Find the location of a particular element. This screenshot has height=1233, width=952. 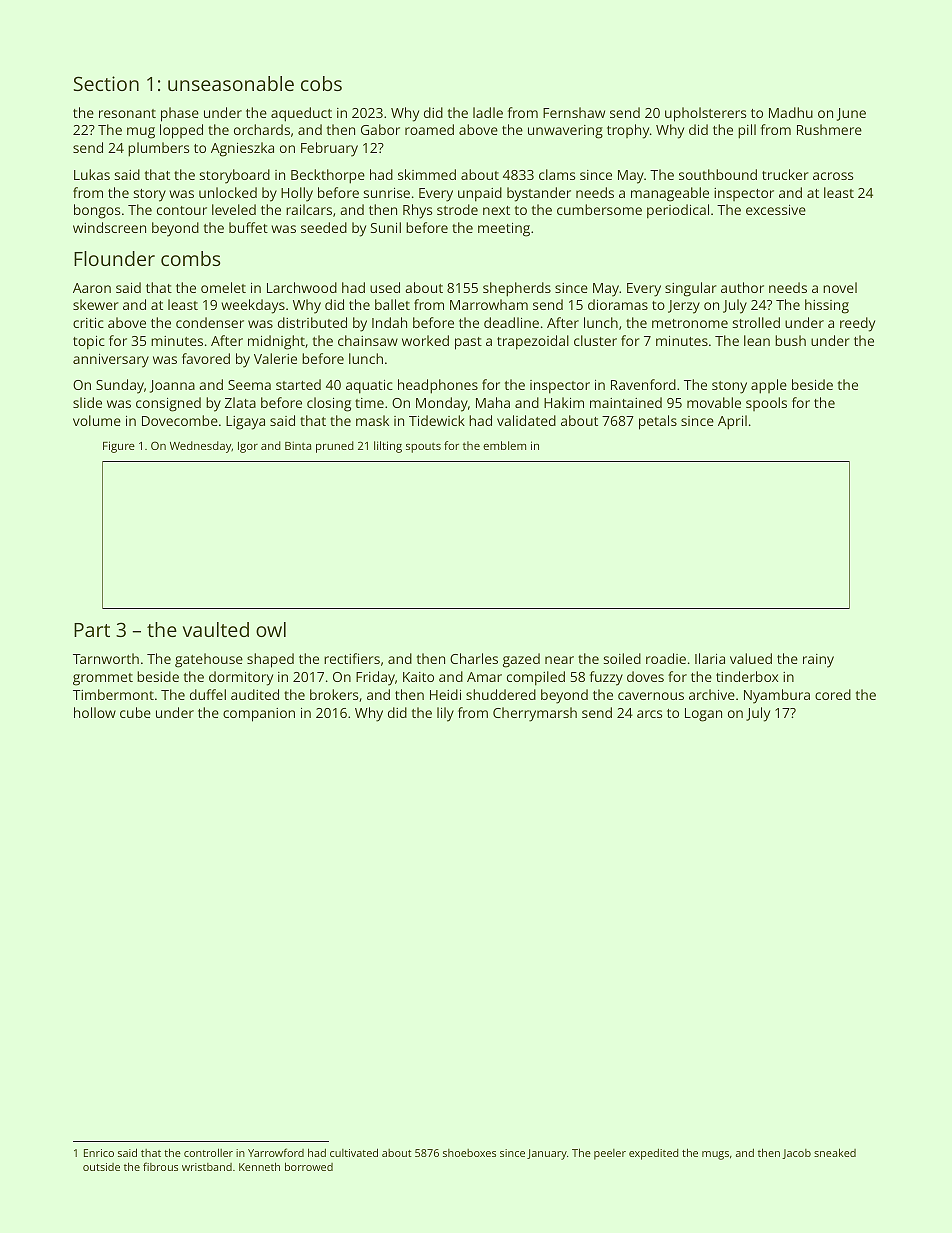

lily is located at coordinates (445, 714).
